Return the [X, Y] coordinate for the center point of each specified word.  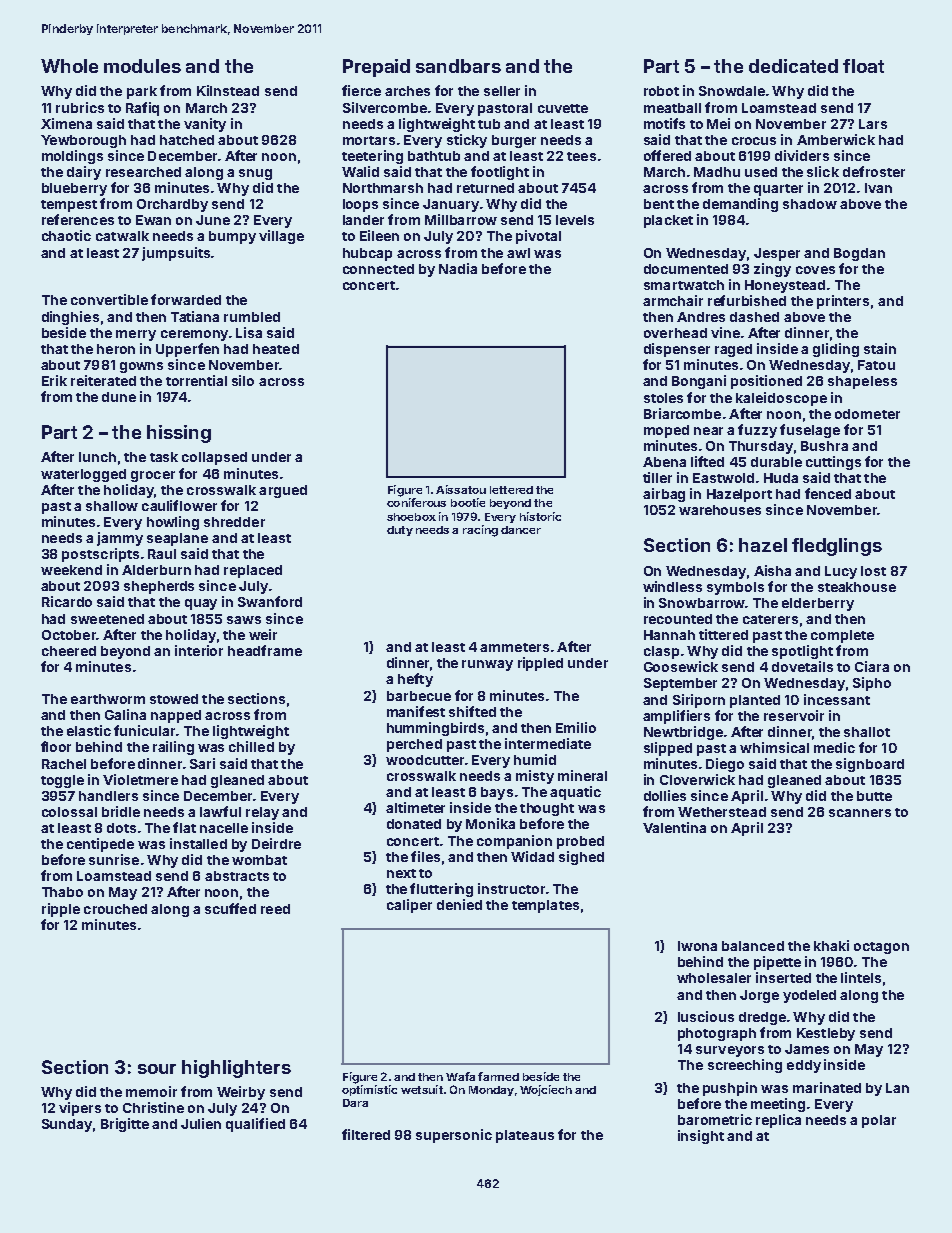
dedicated [793, 66]
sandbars [458, 66]
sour [157, 1069]
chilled [251, 746]
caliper [409, 906]
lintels [861, 977]
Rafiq [142, 109]
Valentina [674, 827]
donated [414, 824]
